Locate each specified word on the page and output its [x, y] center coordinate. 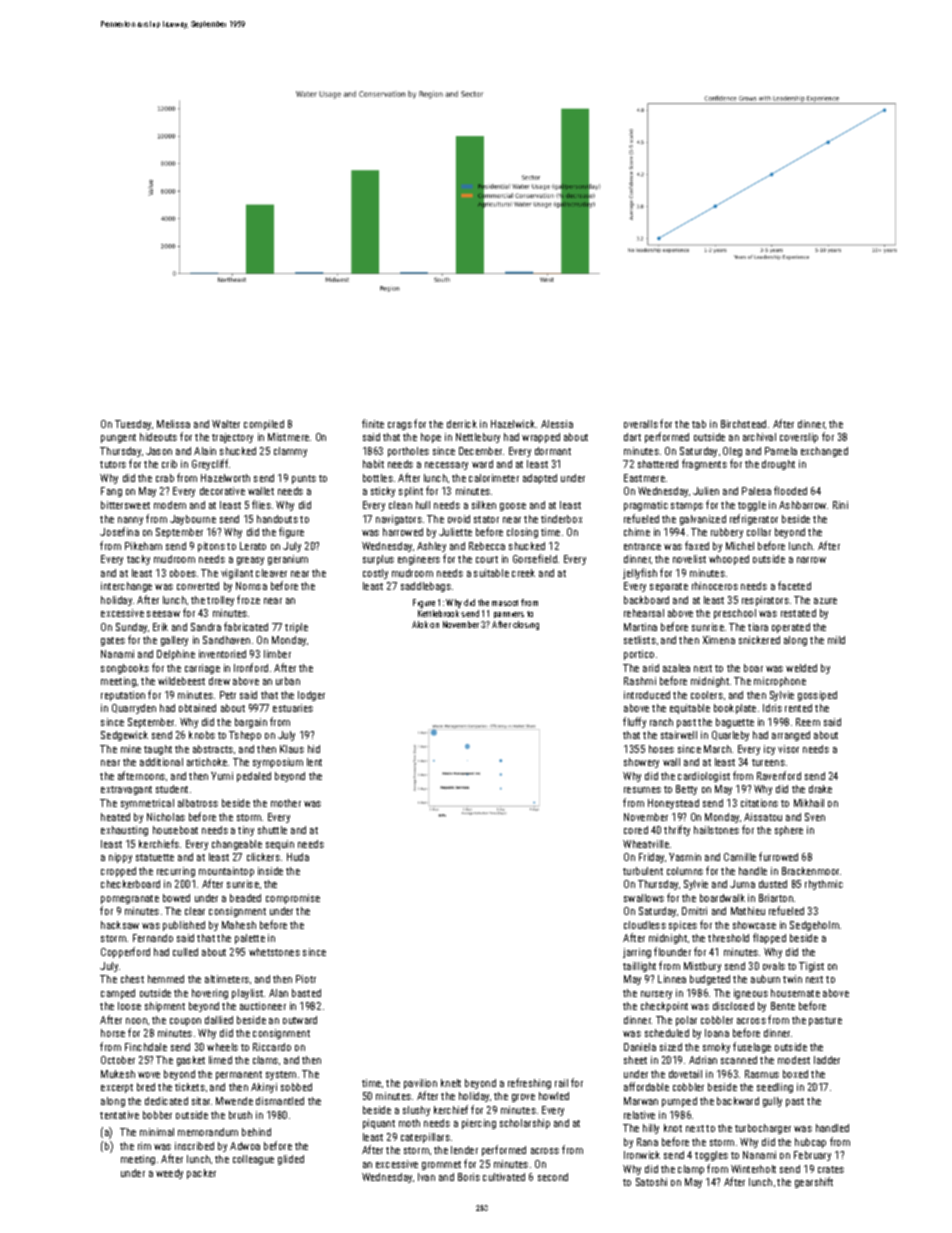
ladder [827, 1060]
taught [158, 750]
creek [523, 573]
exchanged [824, 452]
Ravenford [779, 775]
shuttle [272, 830]
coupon [185, 1022]
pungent [118, 438]
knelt [451, 1083]
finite [373, 423]
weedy [169, 1174]
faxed [697, 545]
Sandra [206, 627]
